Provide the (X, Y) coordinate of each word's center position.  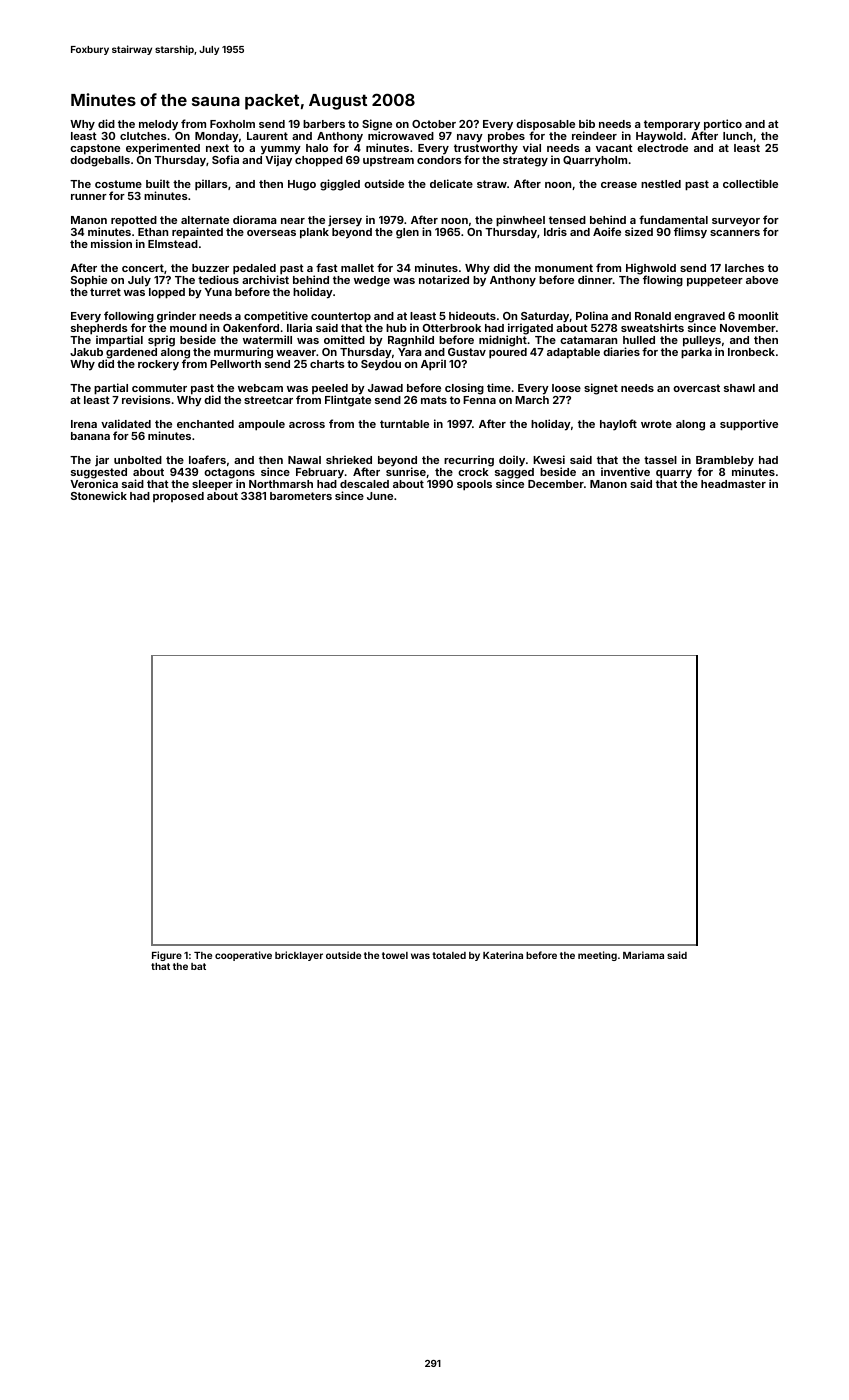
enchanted (205, 424)
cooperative (243, 956)
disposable (545, 125)
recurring (469, 461)
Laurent (267, 136)
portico (722, 125)
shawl (739, 388)
